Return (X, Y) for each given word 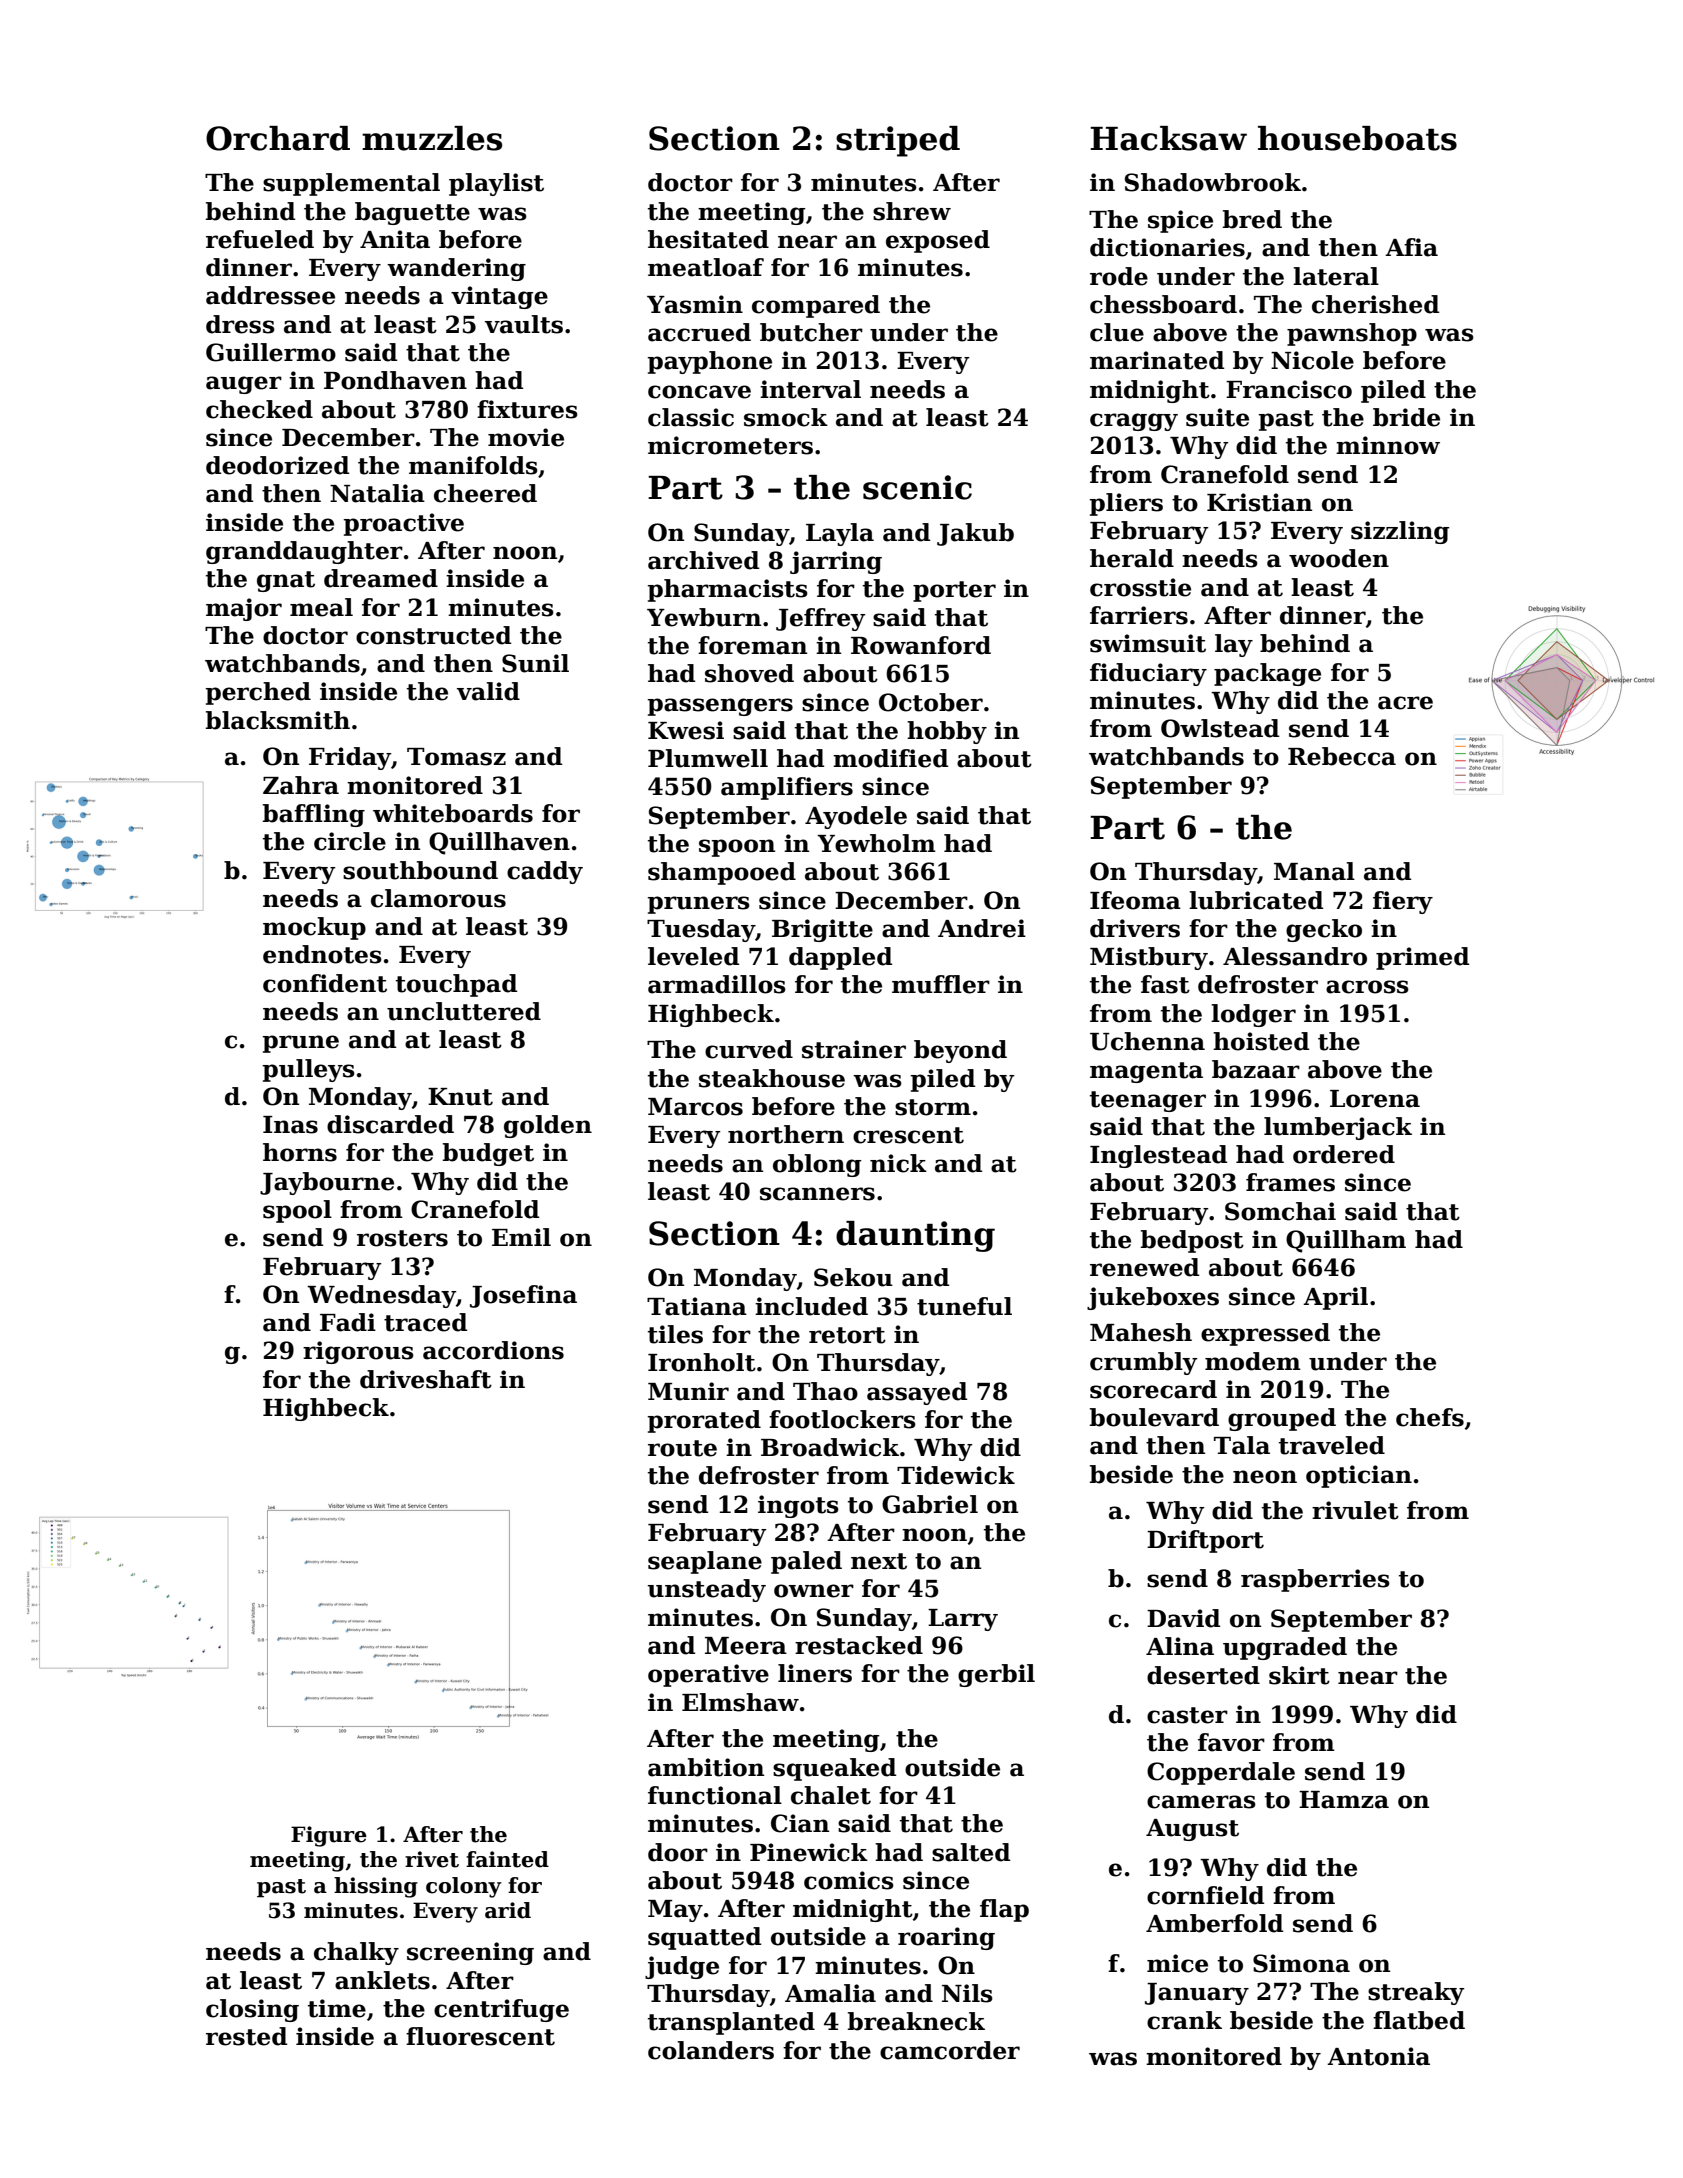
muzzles (432, 138)
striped (898, 141)
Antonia (1378, 2056)
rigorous (358, 1352)
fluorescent (480, 2036)
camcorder (950, 2050)
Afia (1411, 247)
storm (933, 1107)
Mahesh (1141, 1332)
